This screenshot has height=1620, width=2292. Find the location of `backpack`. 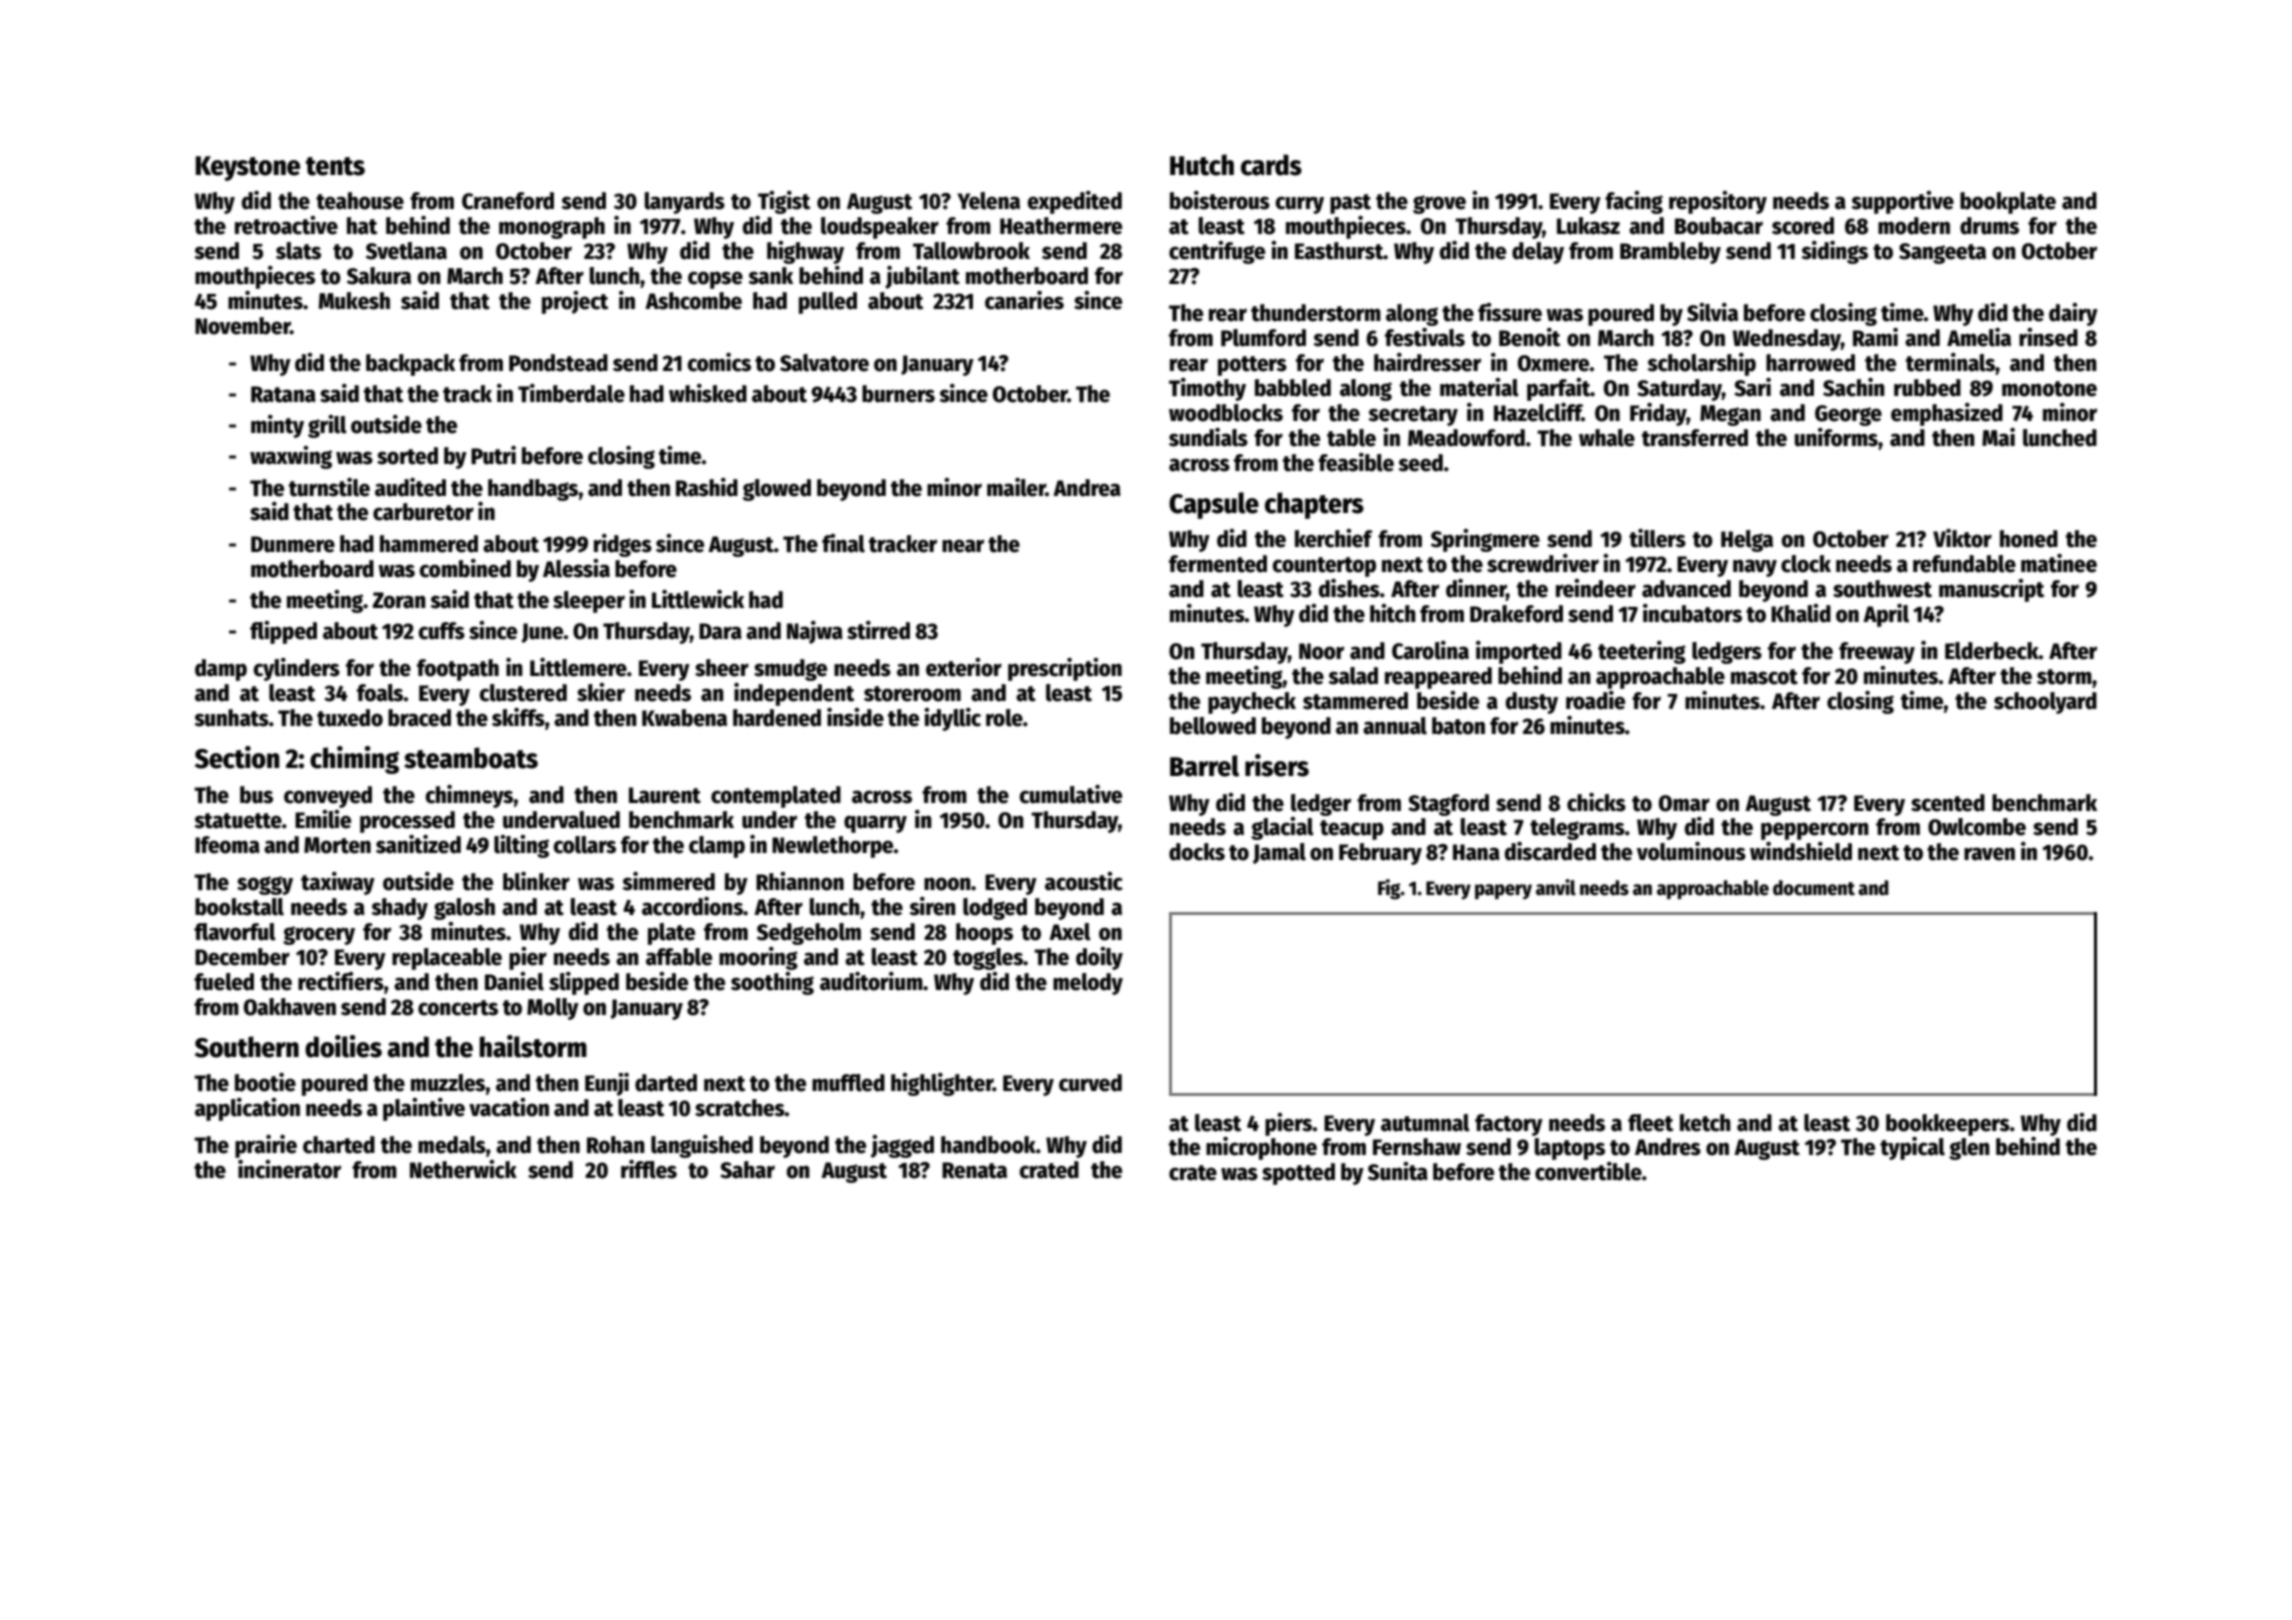

backpack is located at coordinates (410, 365).
